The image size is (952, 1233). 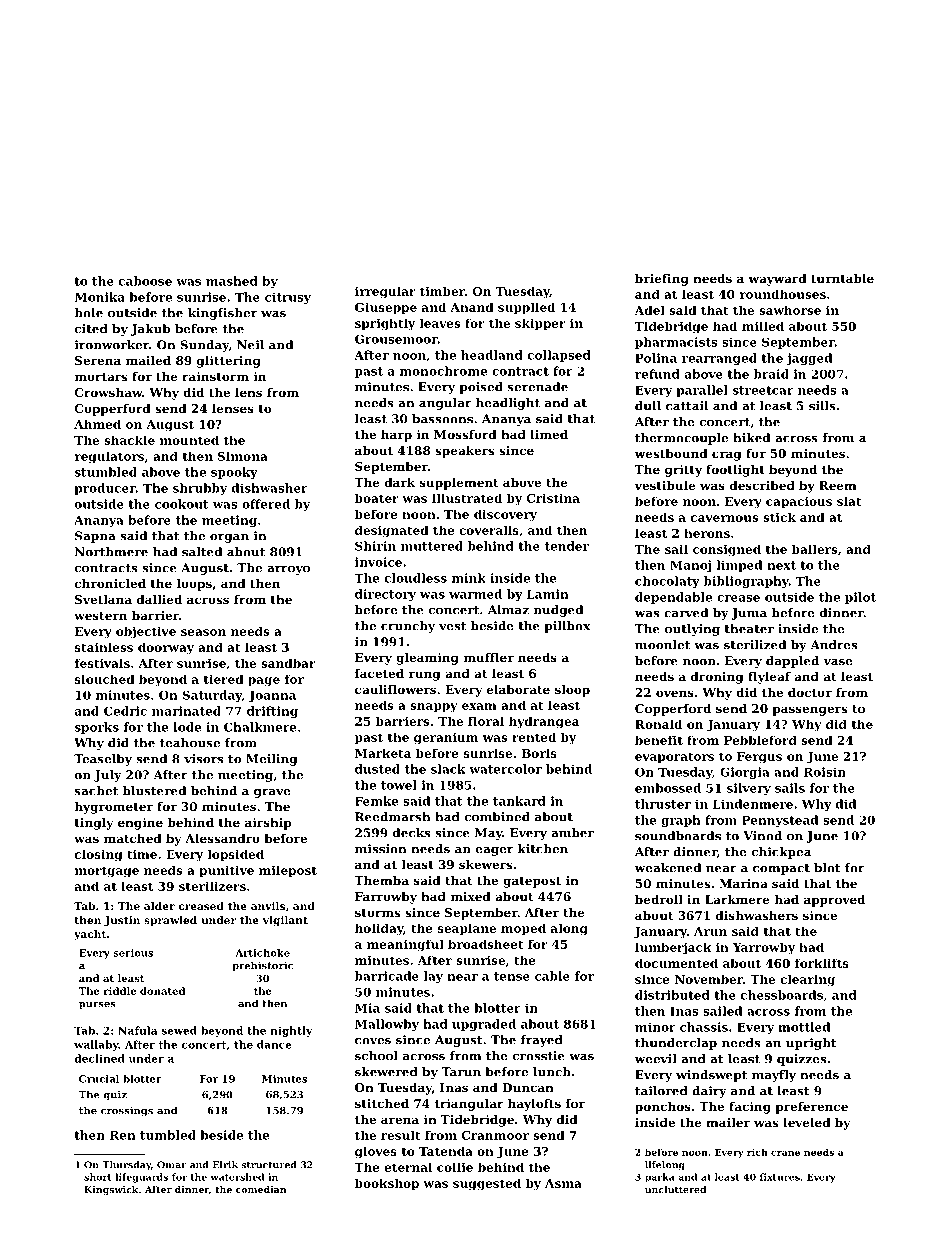 What do you see at coordinates (162, 991) in the screenshot?
I see `donated` at bounding box center [162, 991].
